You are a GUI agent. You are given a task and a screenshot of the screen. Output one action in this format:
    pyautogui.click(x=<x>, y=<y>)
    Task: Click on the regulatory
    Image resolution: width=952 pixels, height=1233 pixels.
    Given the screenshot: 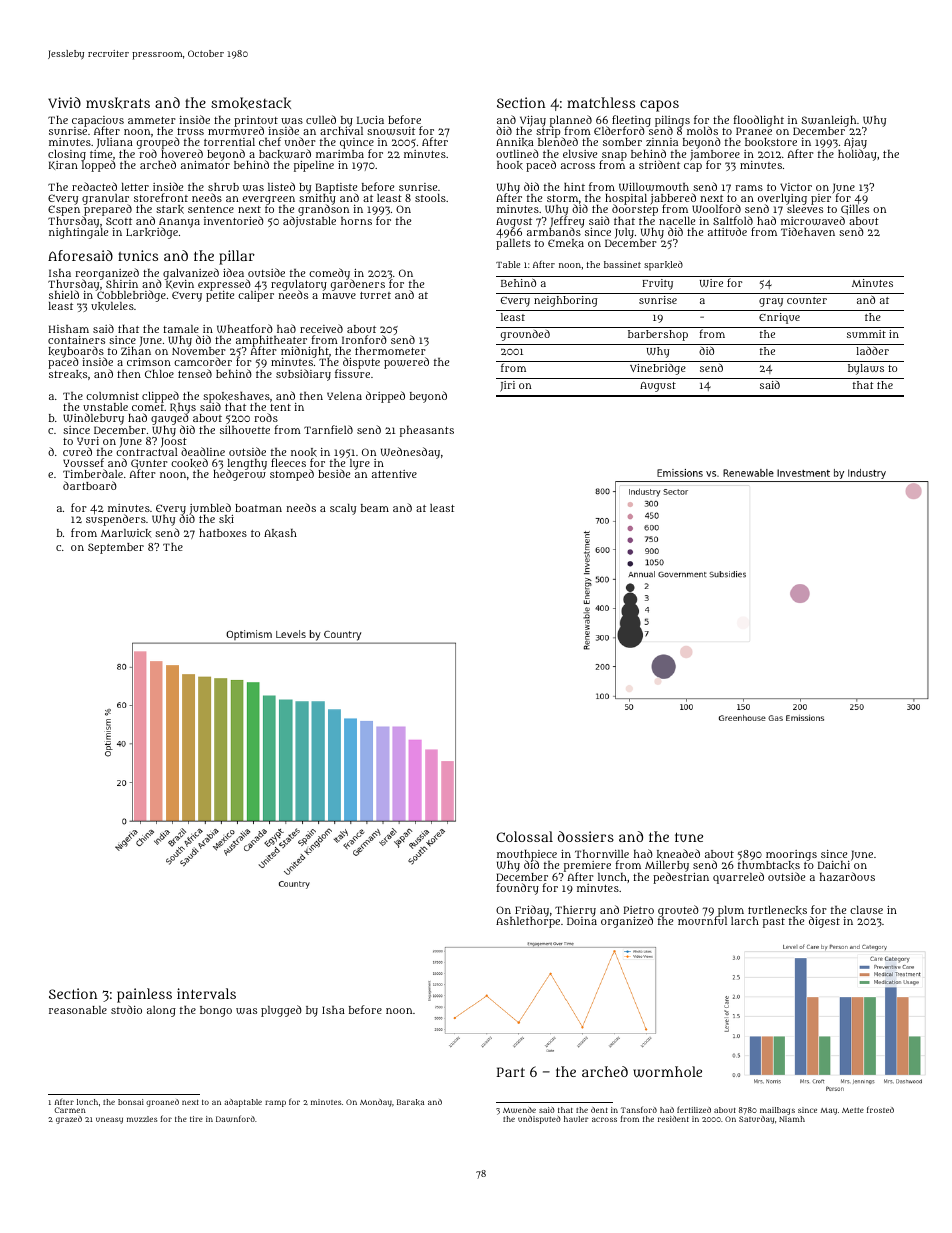 What is the action you would take?
    pyautogui.click(x=299, y=285)
